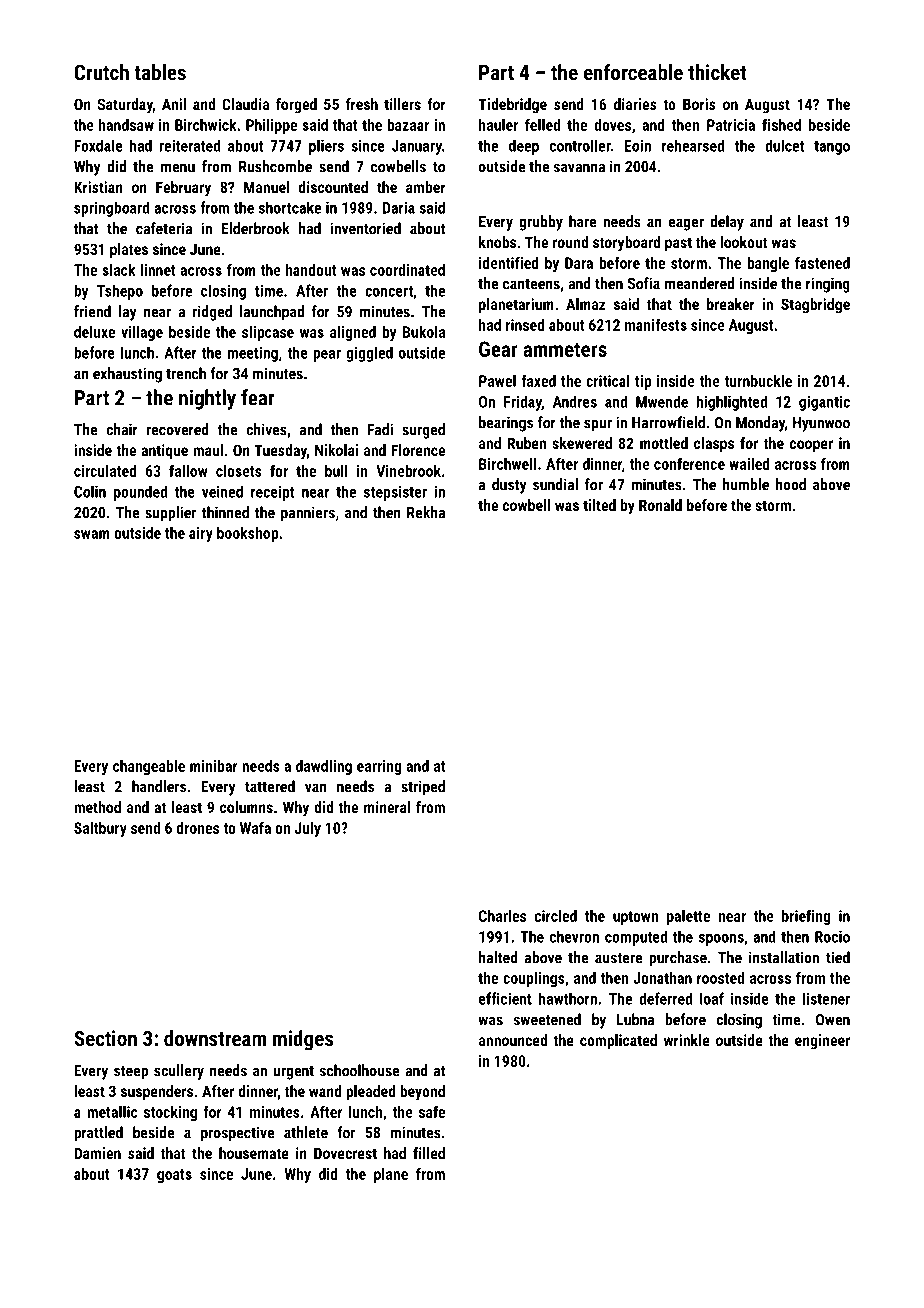 The height and width of the screenshot is (1308, 924). Describe the element at coordinates (688, 917) in the screenshot. I see `palette` at that location.
